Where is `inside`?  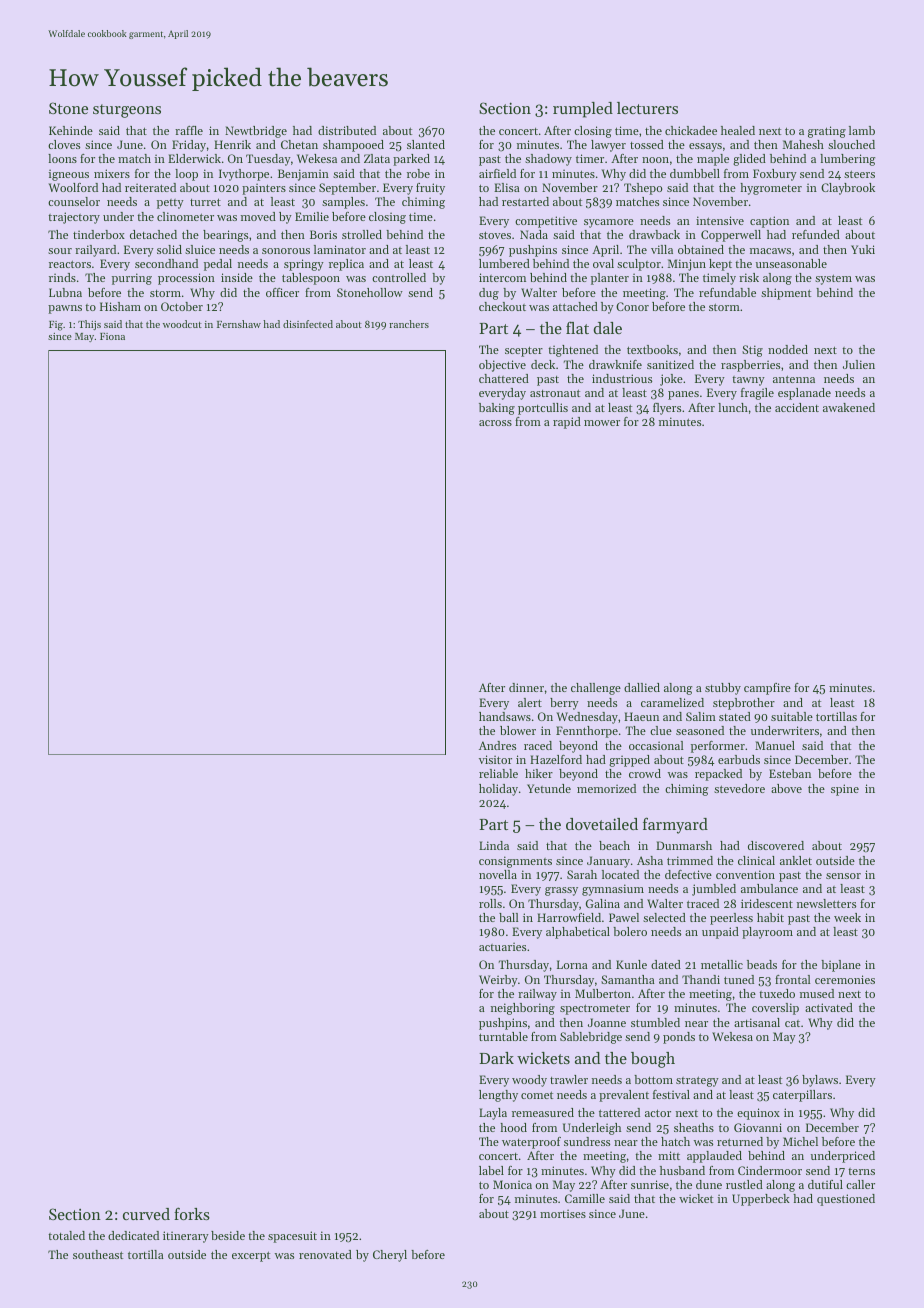 inside is located at coordinates (237, 277).
